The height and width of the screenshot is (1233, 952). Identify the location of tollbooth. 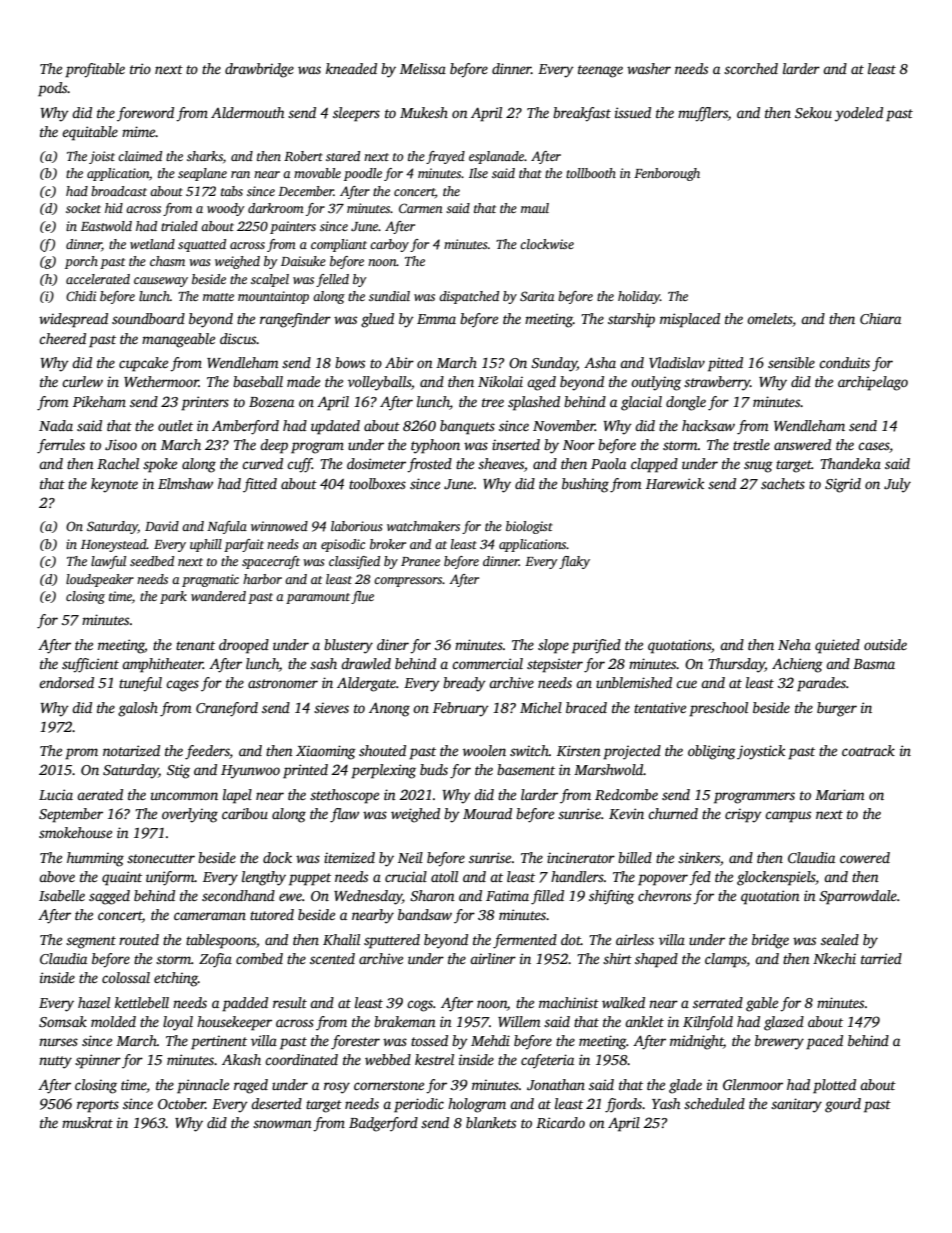
(591, 173).
